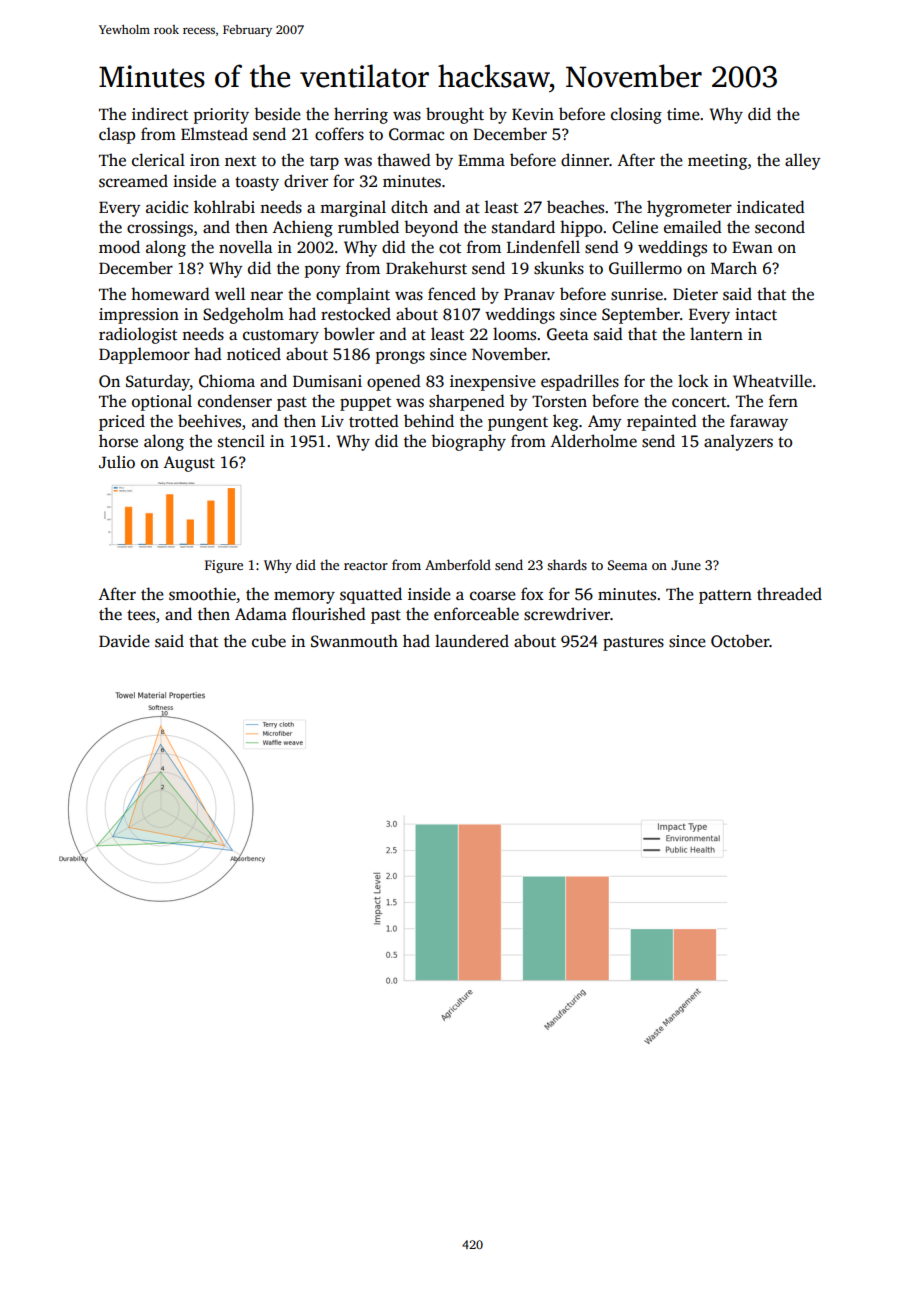  What do you see at coordinates (160, 229) in the screenshot?
I see `crossings` at bounding box center [160, 229].
